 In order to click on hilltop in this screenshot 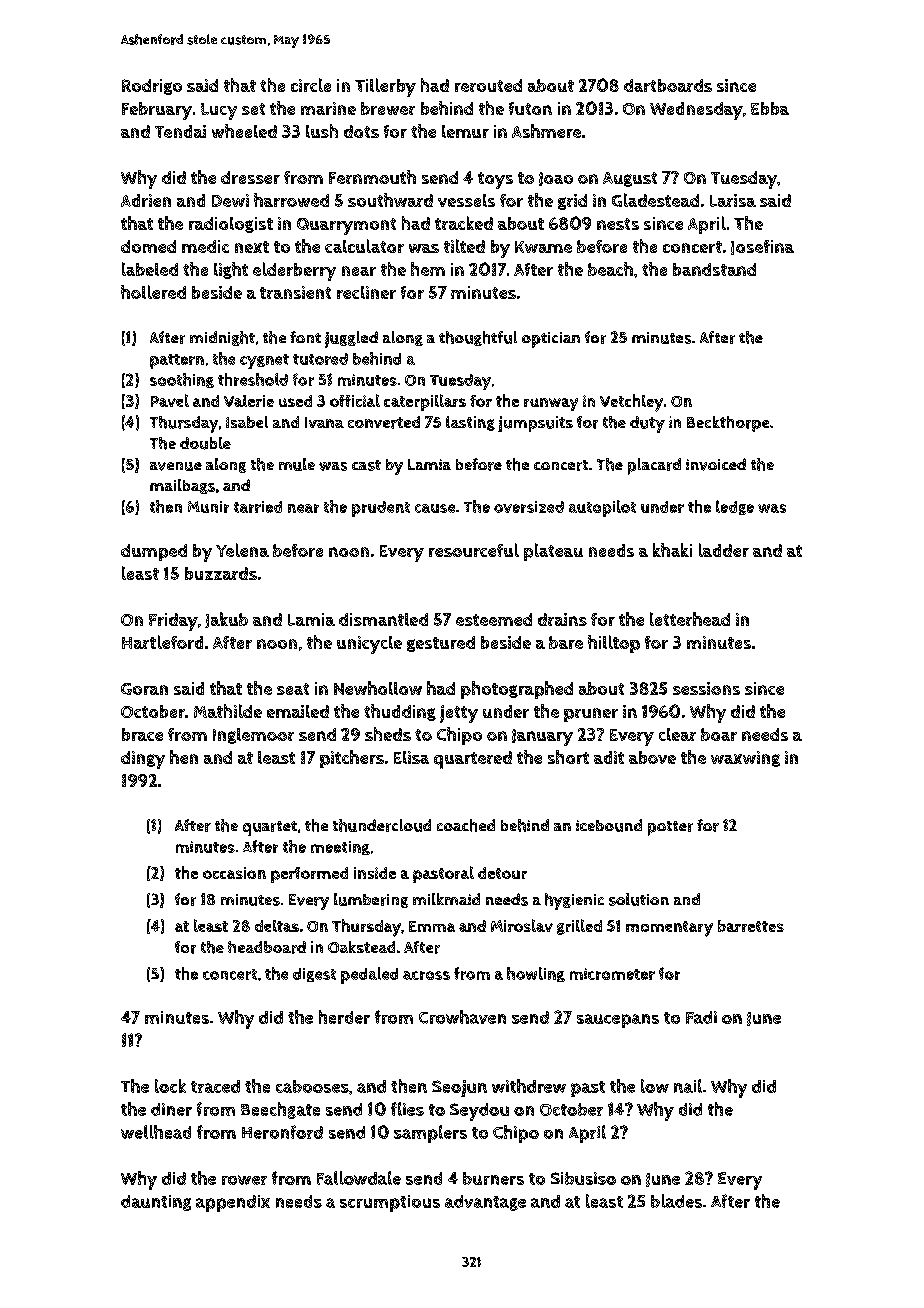, I will do `click(614, 644)`.
